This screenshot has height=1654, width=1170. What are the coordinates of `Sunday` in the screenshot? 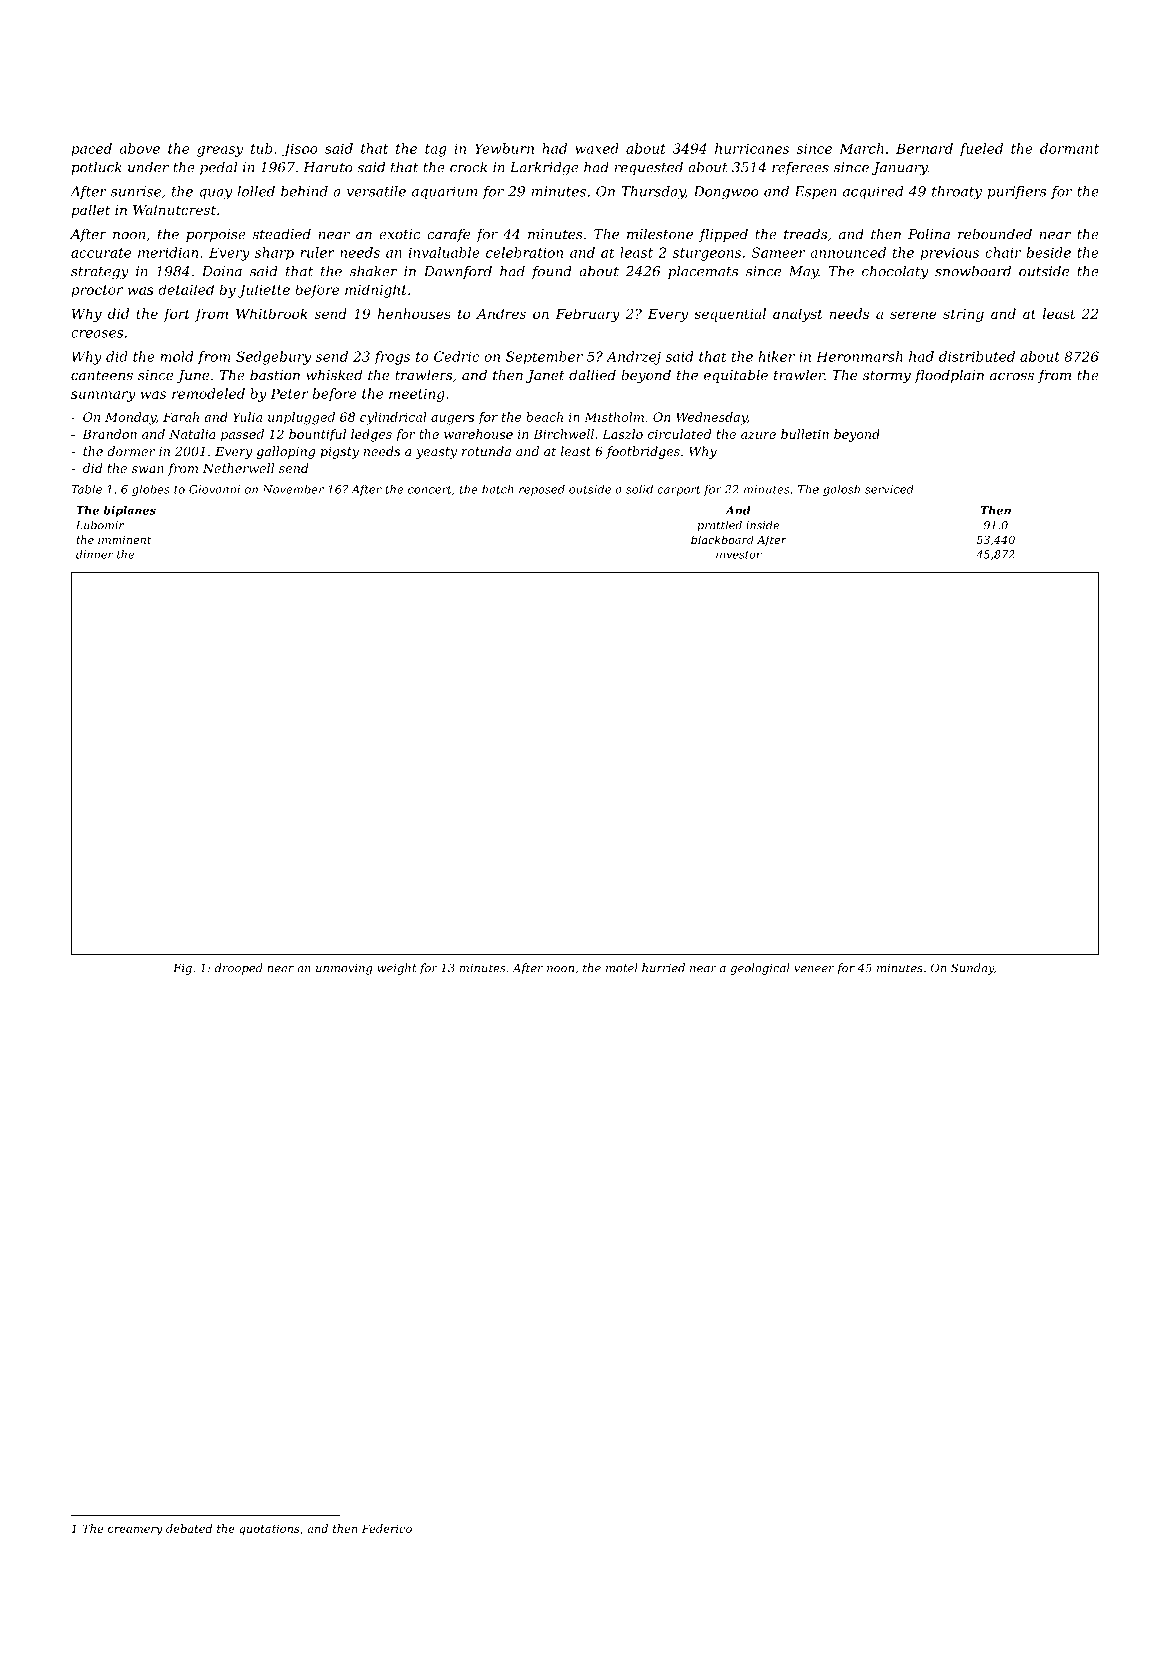 It's located at (972, 969).
